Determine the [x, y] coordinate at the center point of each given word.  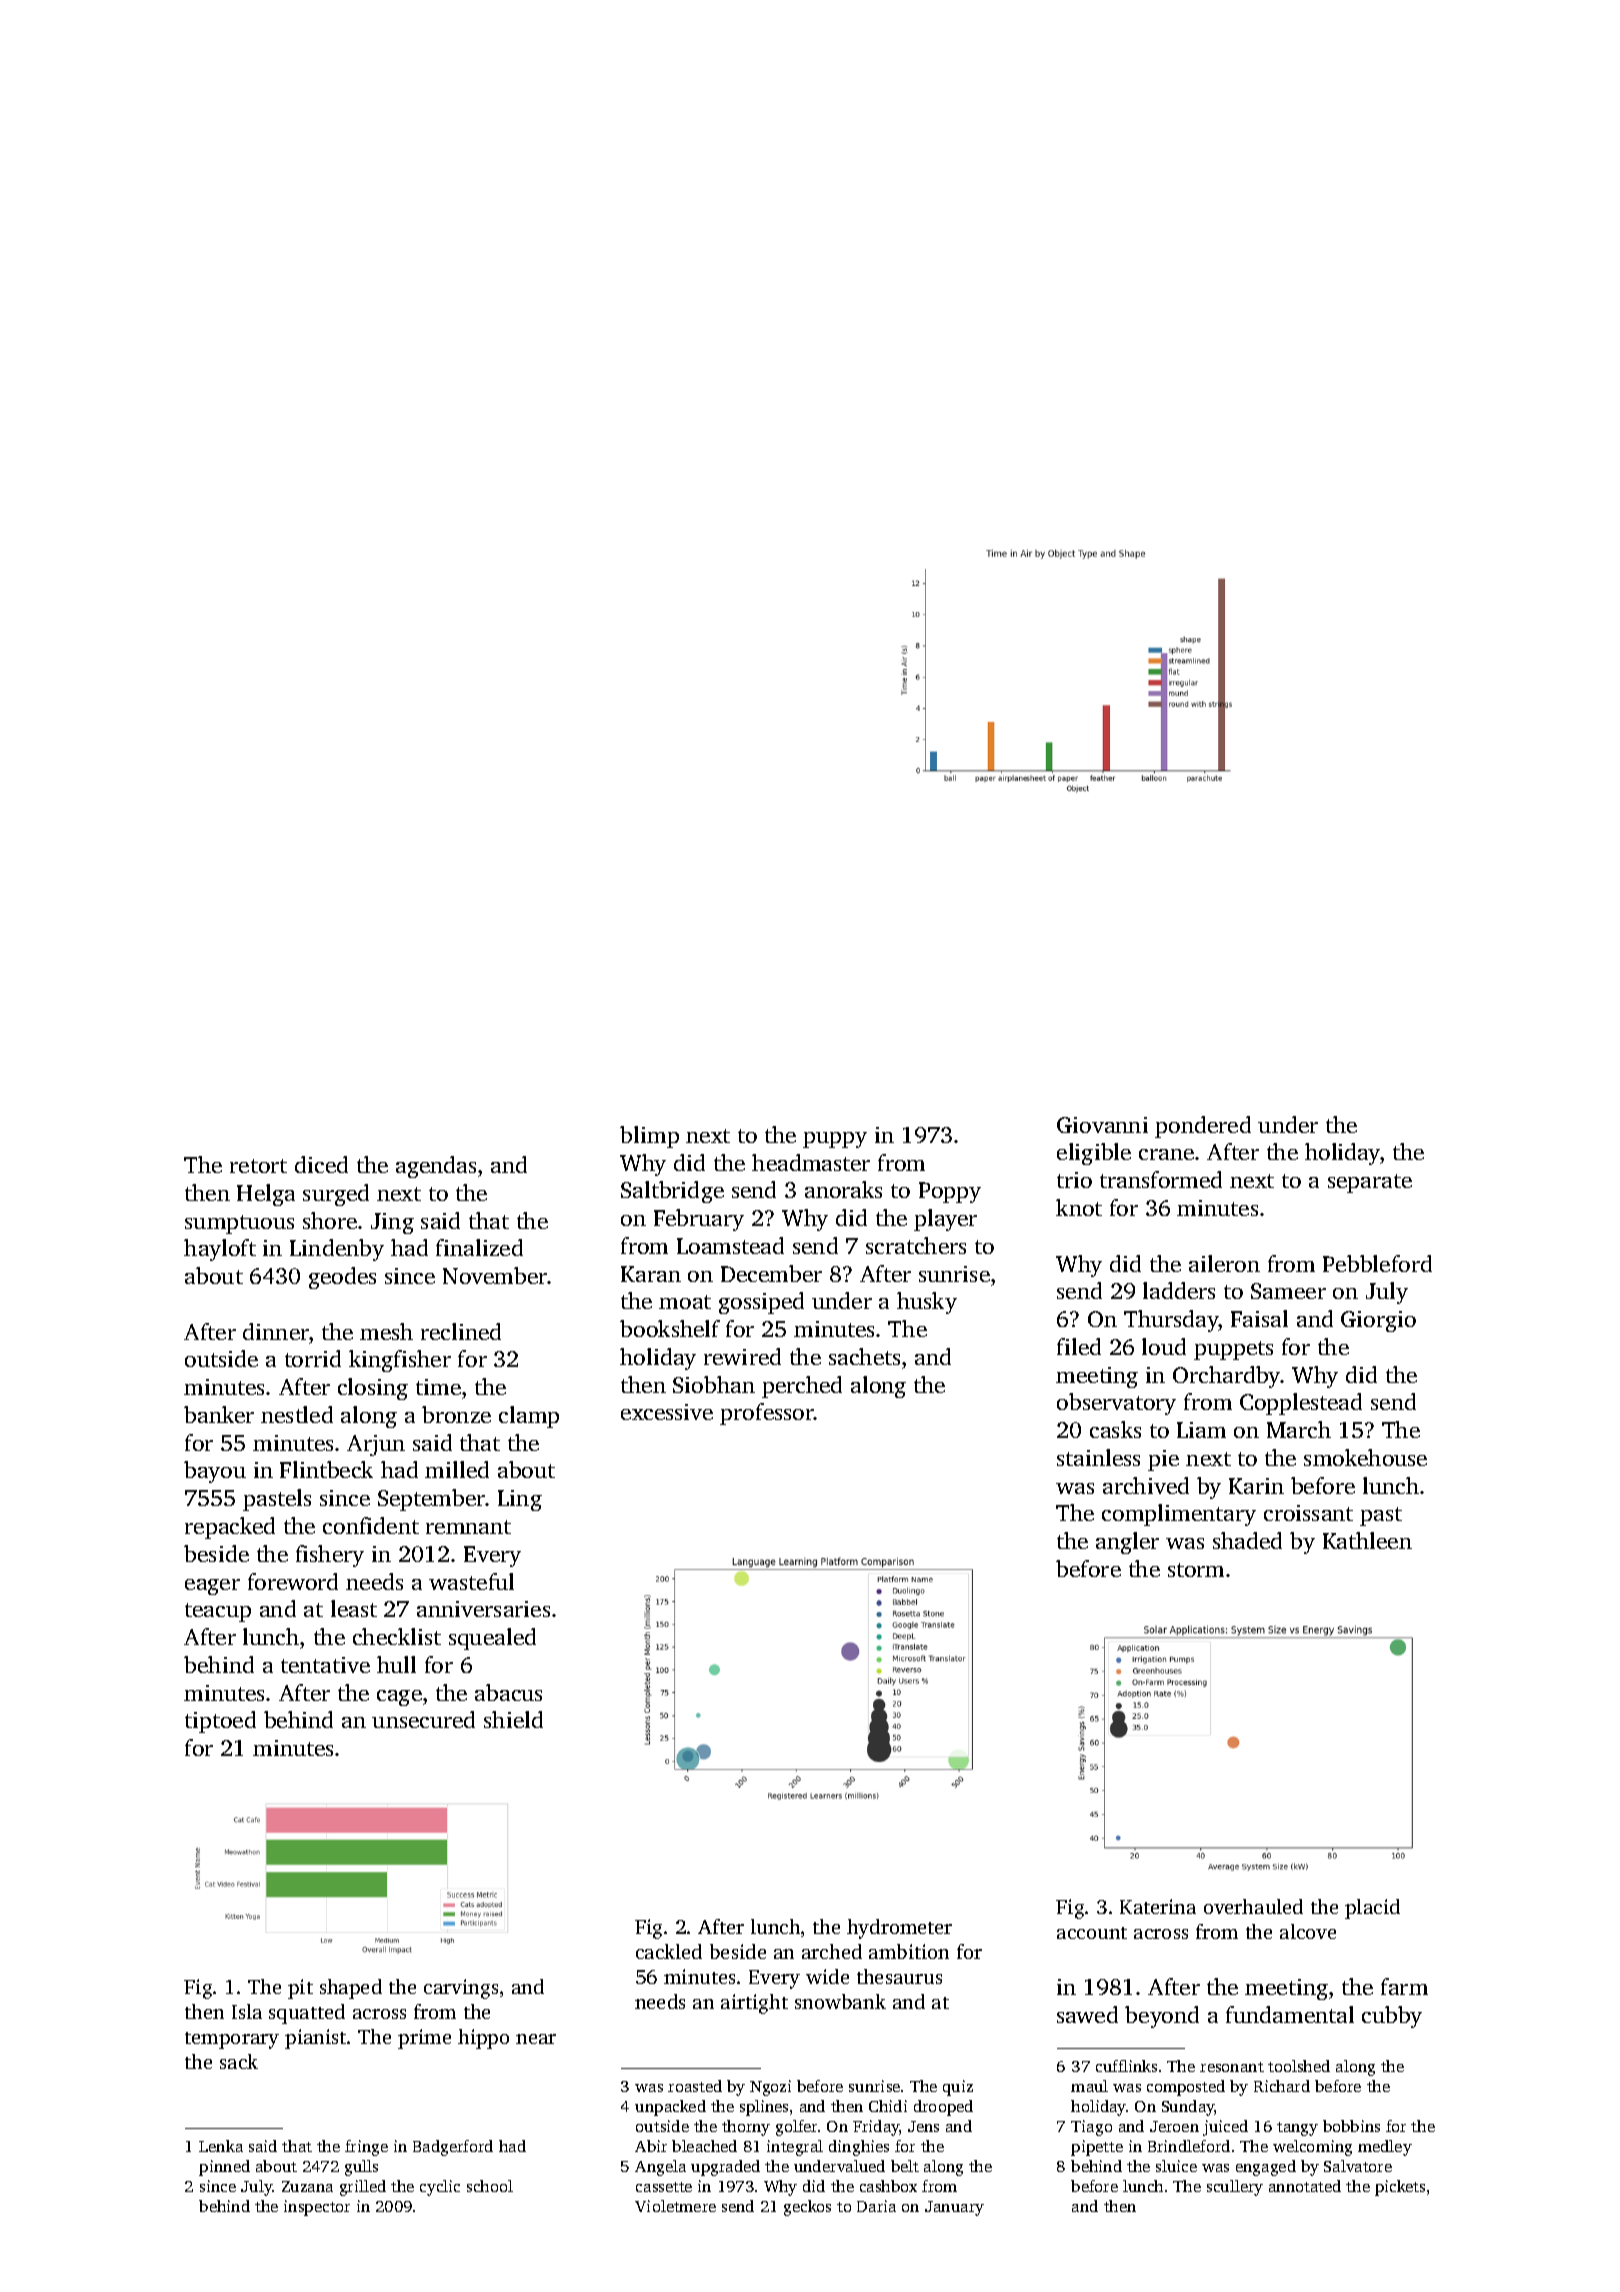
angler [1127, 1543]
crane [1166, 1154]
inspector [317, 2208]
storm [1196, 1570]
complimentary [1179, 1515]
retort [258, 1166]
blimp [649, 1137]
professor [767, 1414]
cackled [669, 1951]
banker [219, 1414]
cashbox [888, 2186]
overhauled [1253, 1906]
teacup [218, 1612]
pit [300, 1989]
